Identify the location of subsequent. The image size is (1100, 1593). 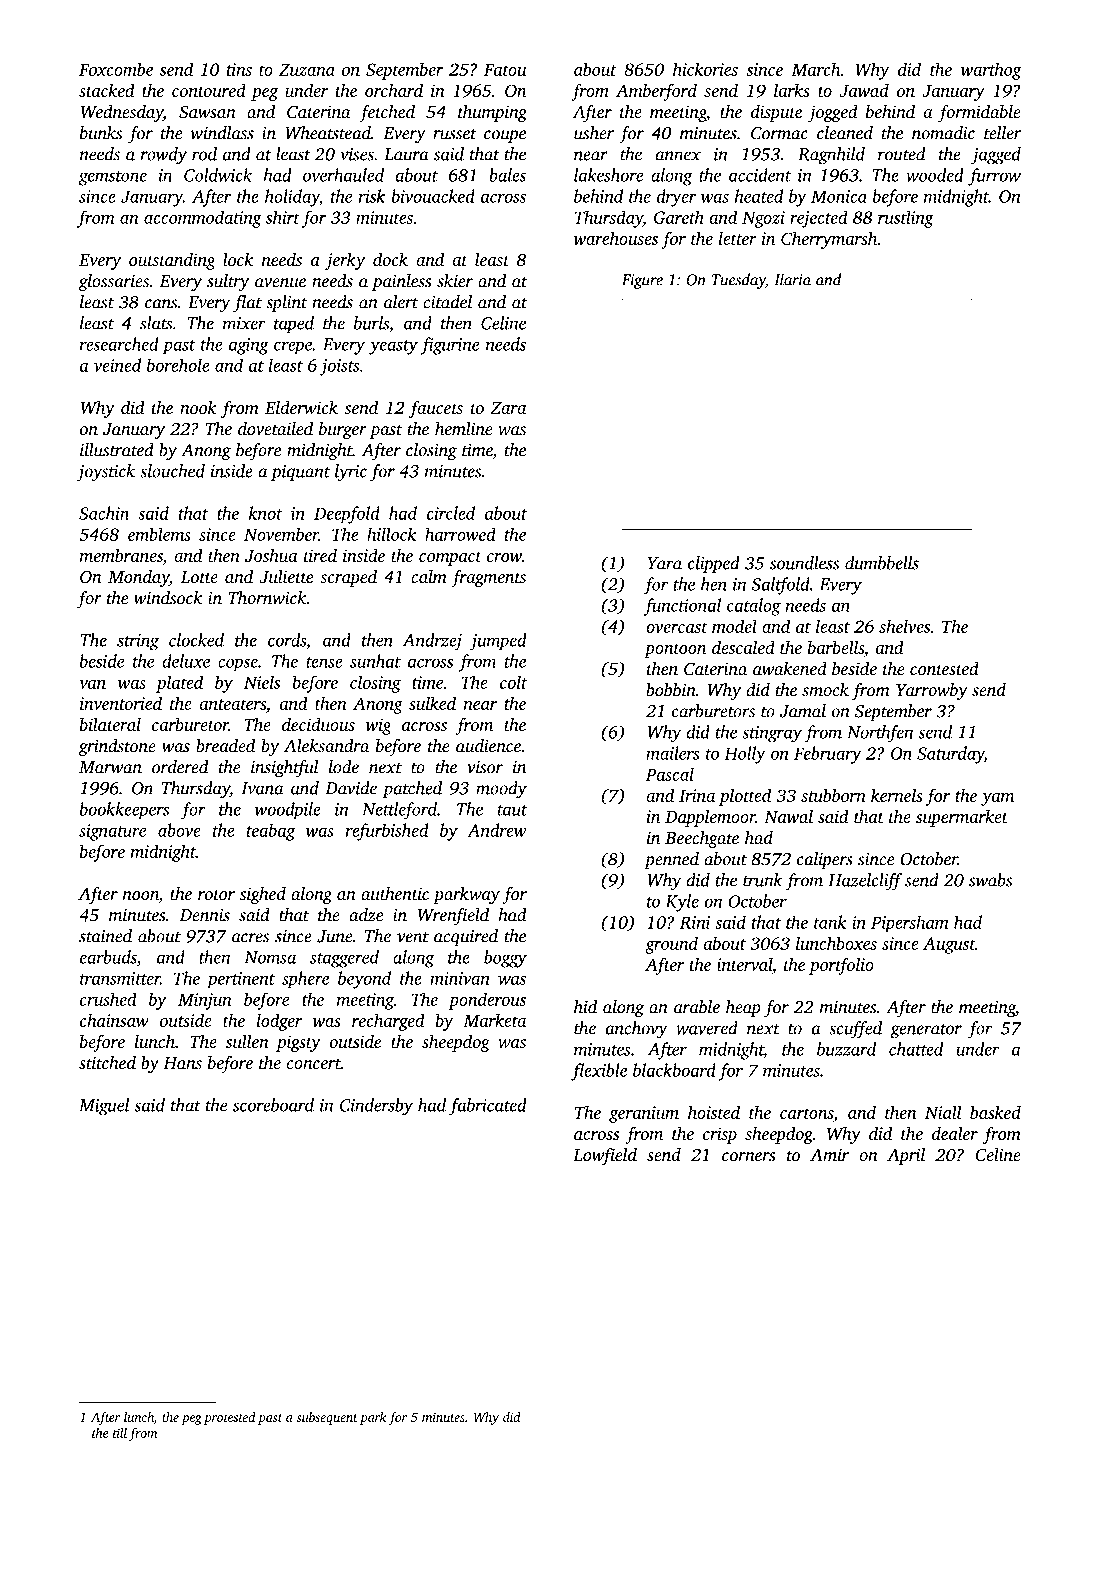
(327, 1418).
